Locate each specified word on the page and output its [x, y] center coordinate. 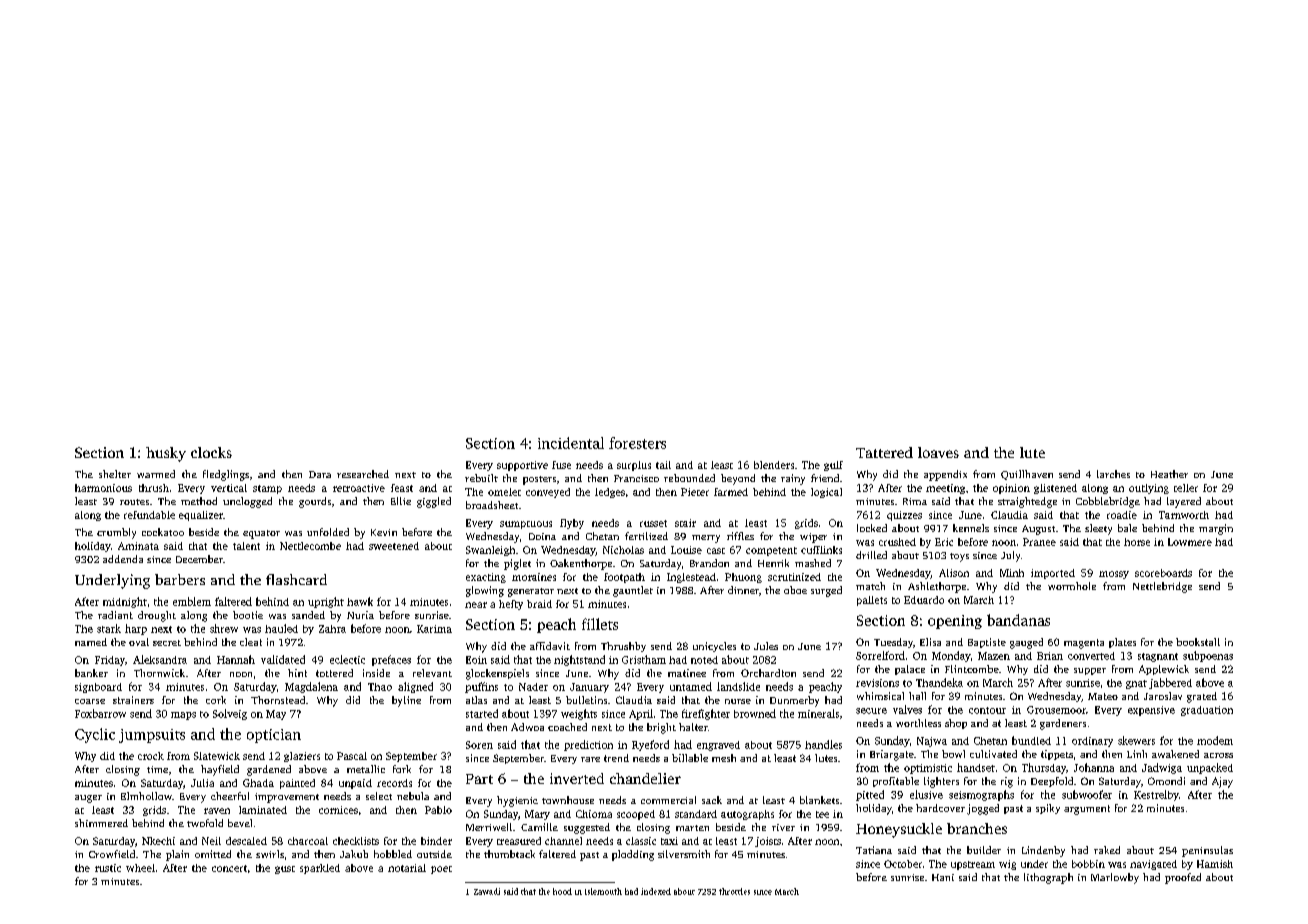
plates [1122, 643]
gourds [315, 502]
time [157, 769]
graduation [1207, 711]
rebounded [689, 478]
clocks [211, 452]
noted [704, 660]
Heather [1169, 474]
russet [653, 523]
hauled [281, 628]
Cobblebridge [1108, 502]
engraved [718, 746]
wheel [140, 868]
